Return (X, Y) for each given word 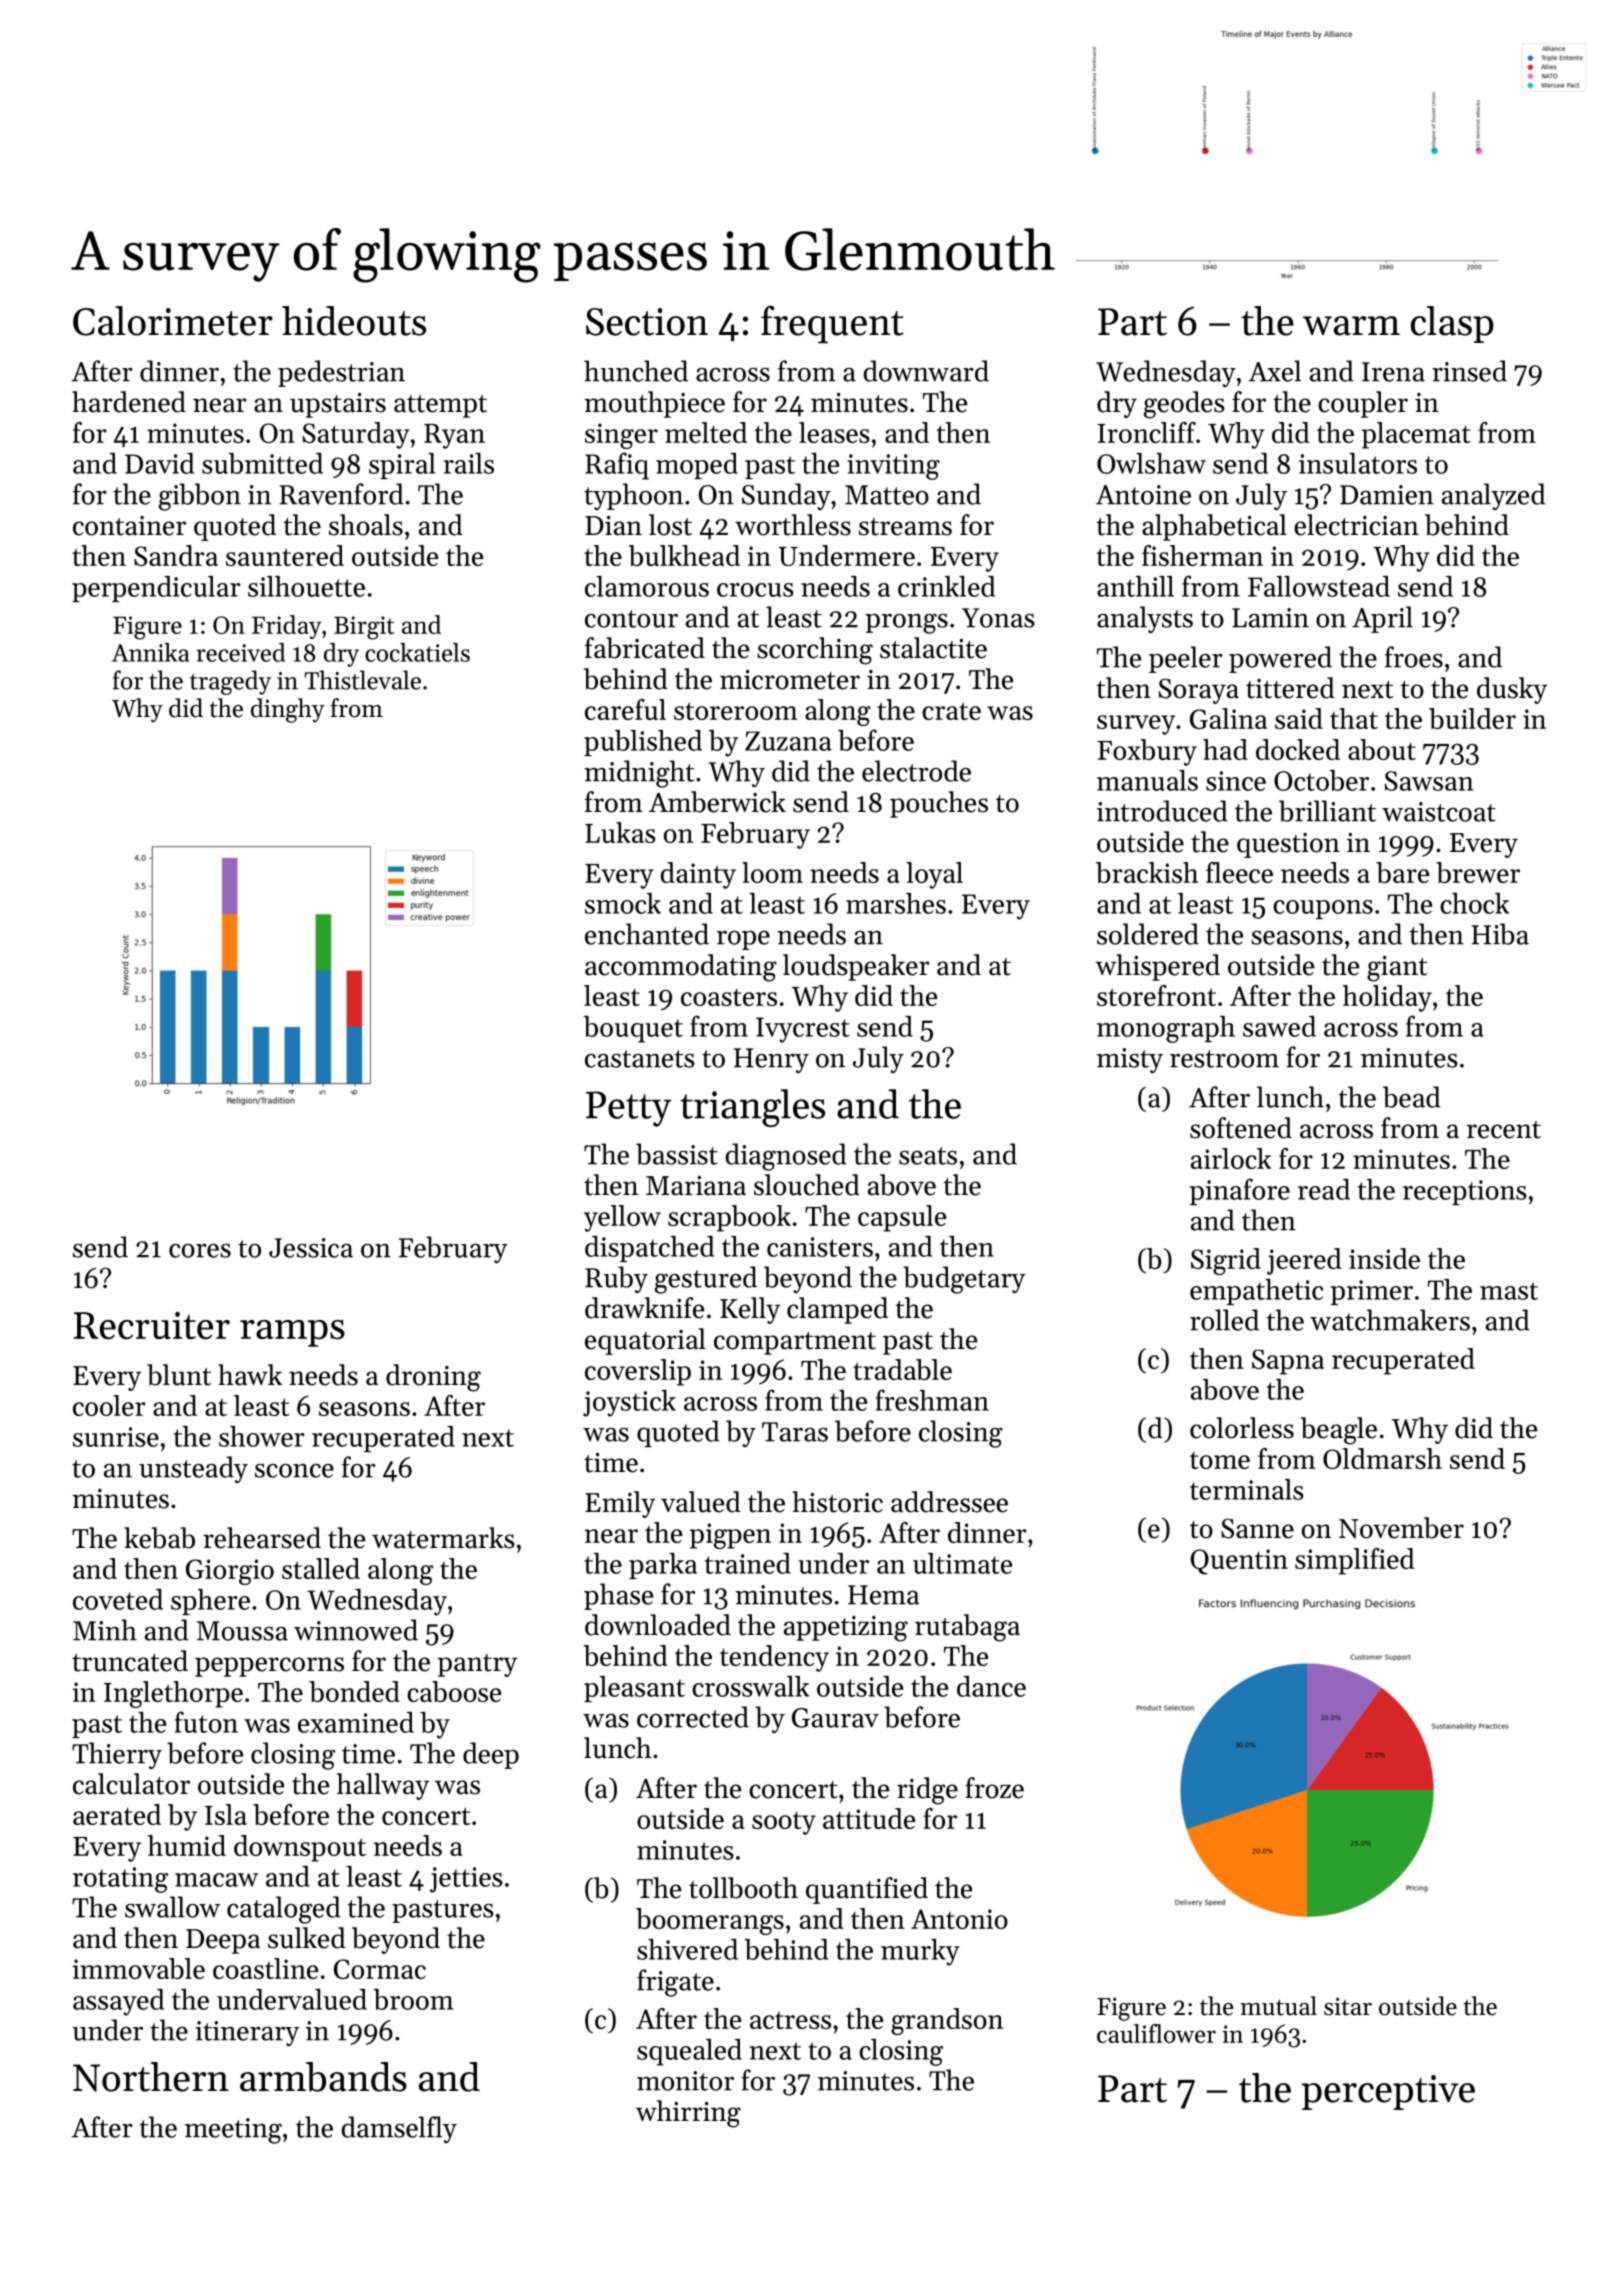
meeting (233, 2131)
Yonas (998, 618)
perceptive (1388, 2092)
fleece (1239, 872)
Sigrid (1226, 1261)
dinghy (288, 710)
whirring (688, 2114)
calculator (131, 1784)
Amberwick (717, 802)
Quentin (1239, 1562)
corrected (693, 1717)
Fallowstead (1319, 586)
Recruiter (152, 1326)
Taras (795, 1432)
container (129, 526)
